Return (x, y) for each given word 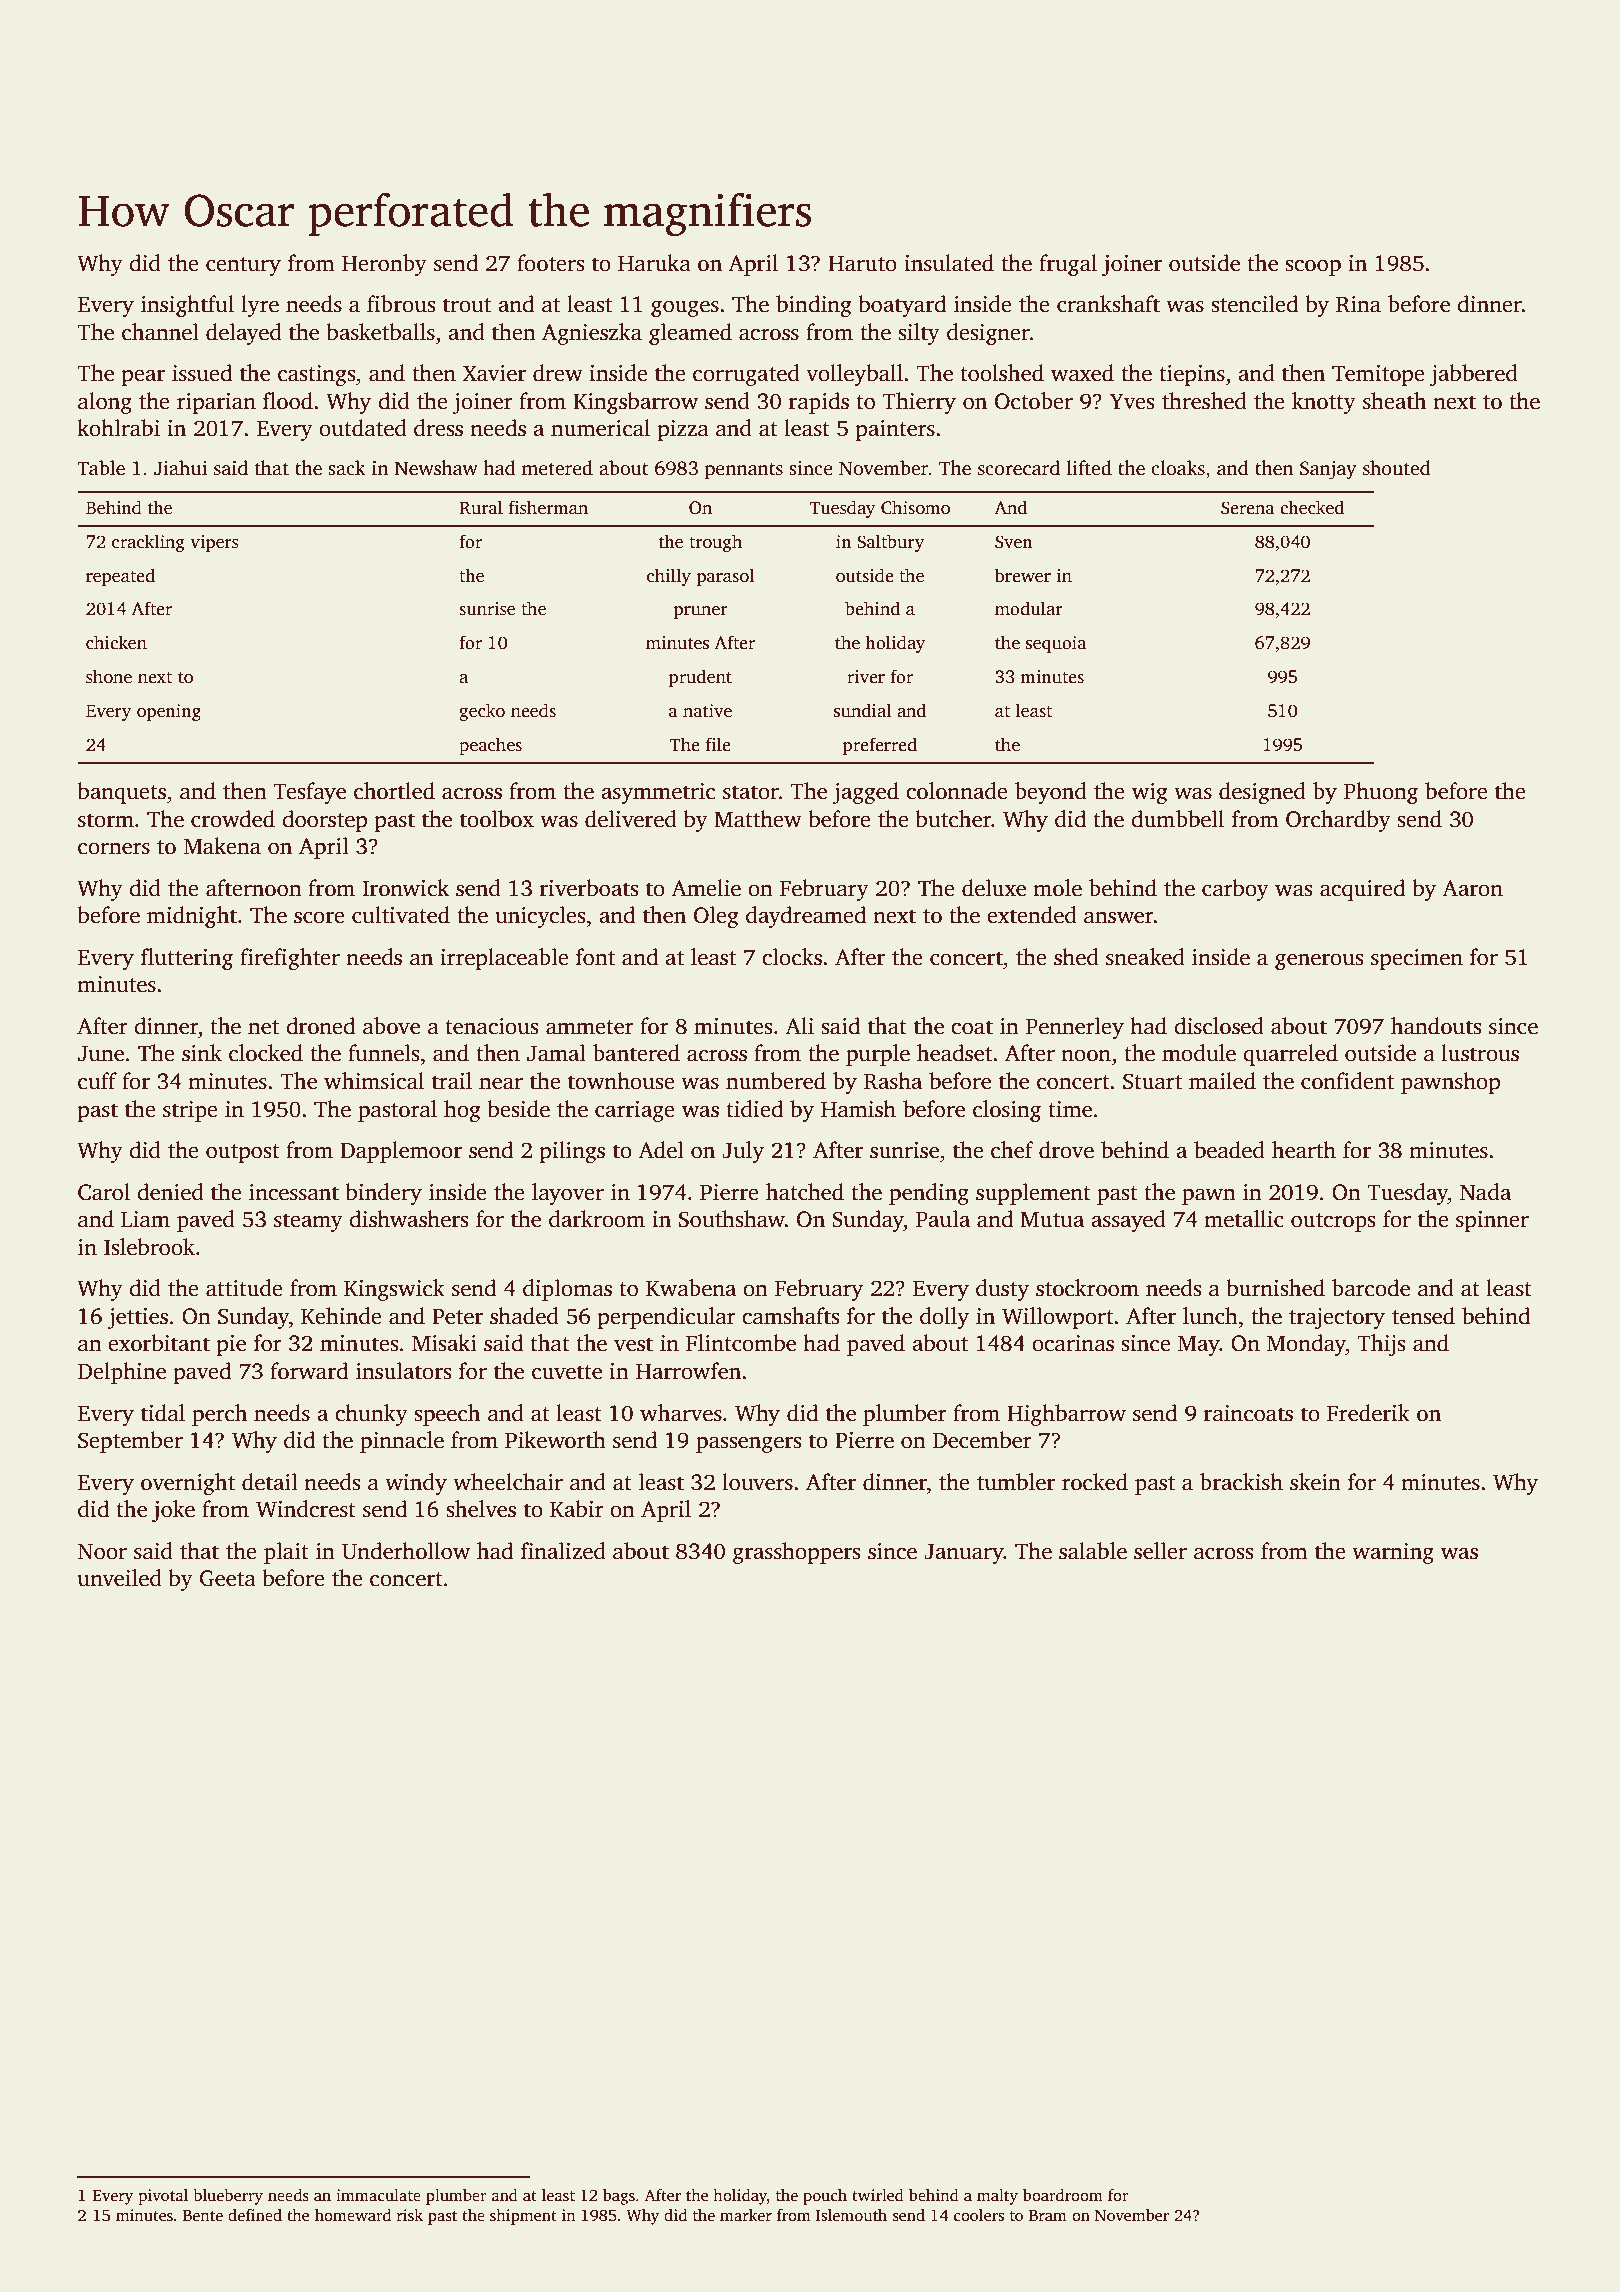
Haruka (654, 263)
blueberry (228, 2197)
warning (1393, 1553)
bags (619, 2197)
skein (1315, 1482)
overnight (188, 1484)
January (964, 1554)
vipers (214, 543)
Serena (1248, 508)
